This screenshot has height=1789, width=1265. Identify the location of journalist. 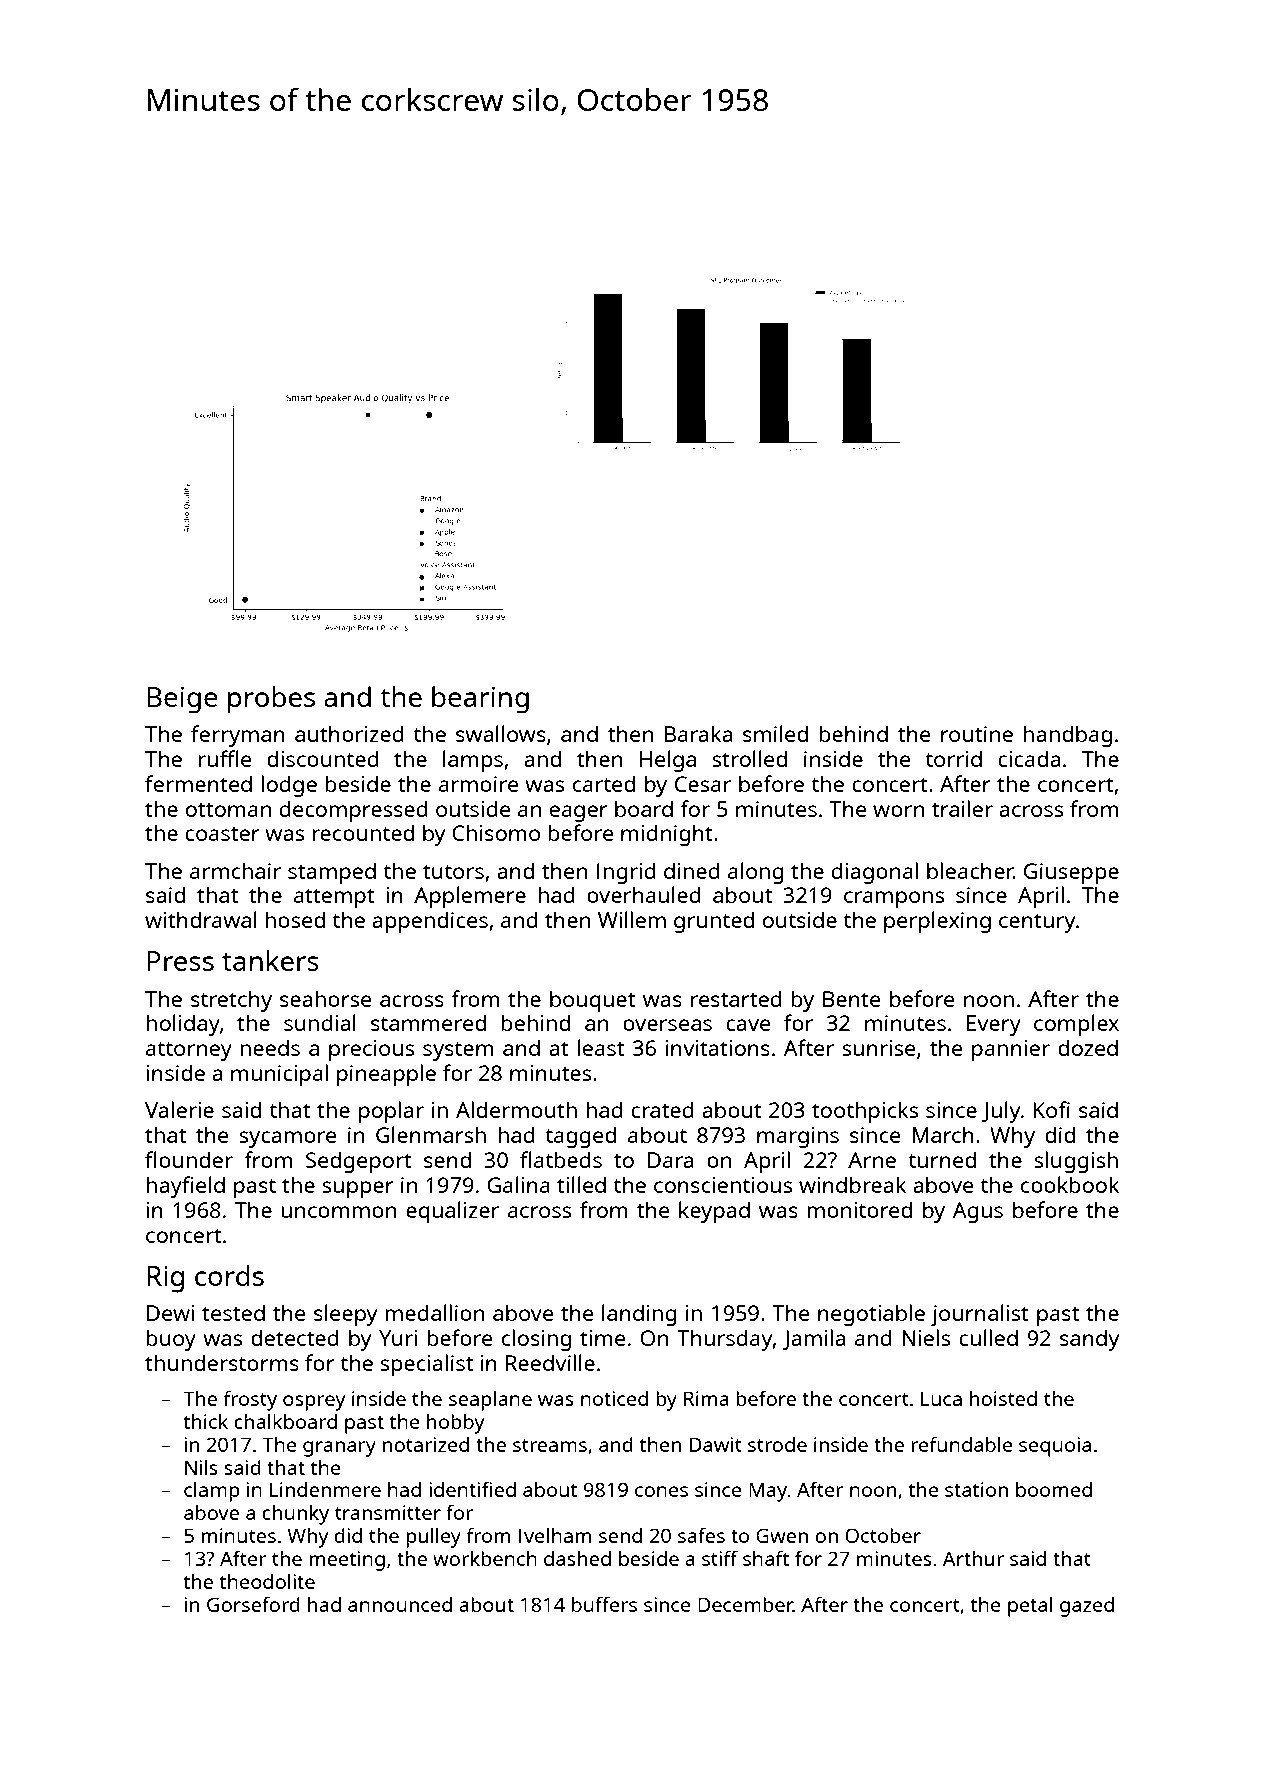
(980, 1315).
